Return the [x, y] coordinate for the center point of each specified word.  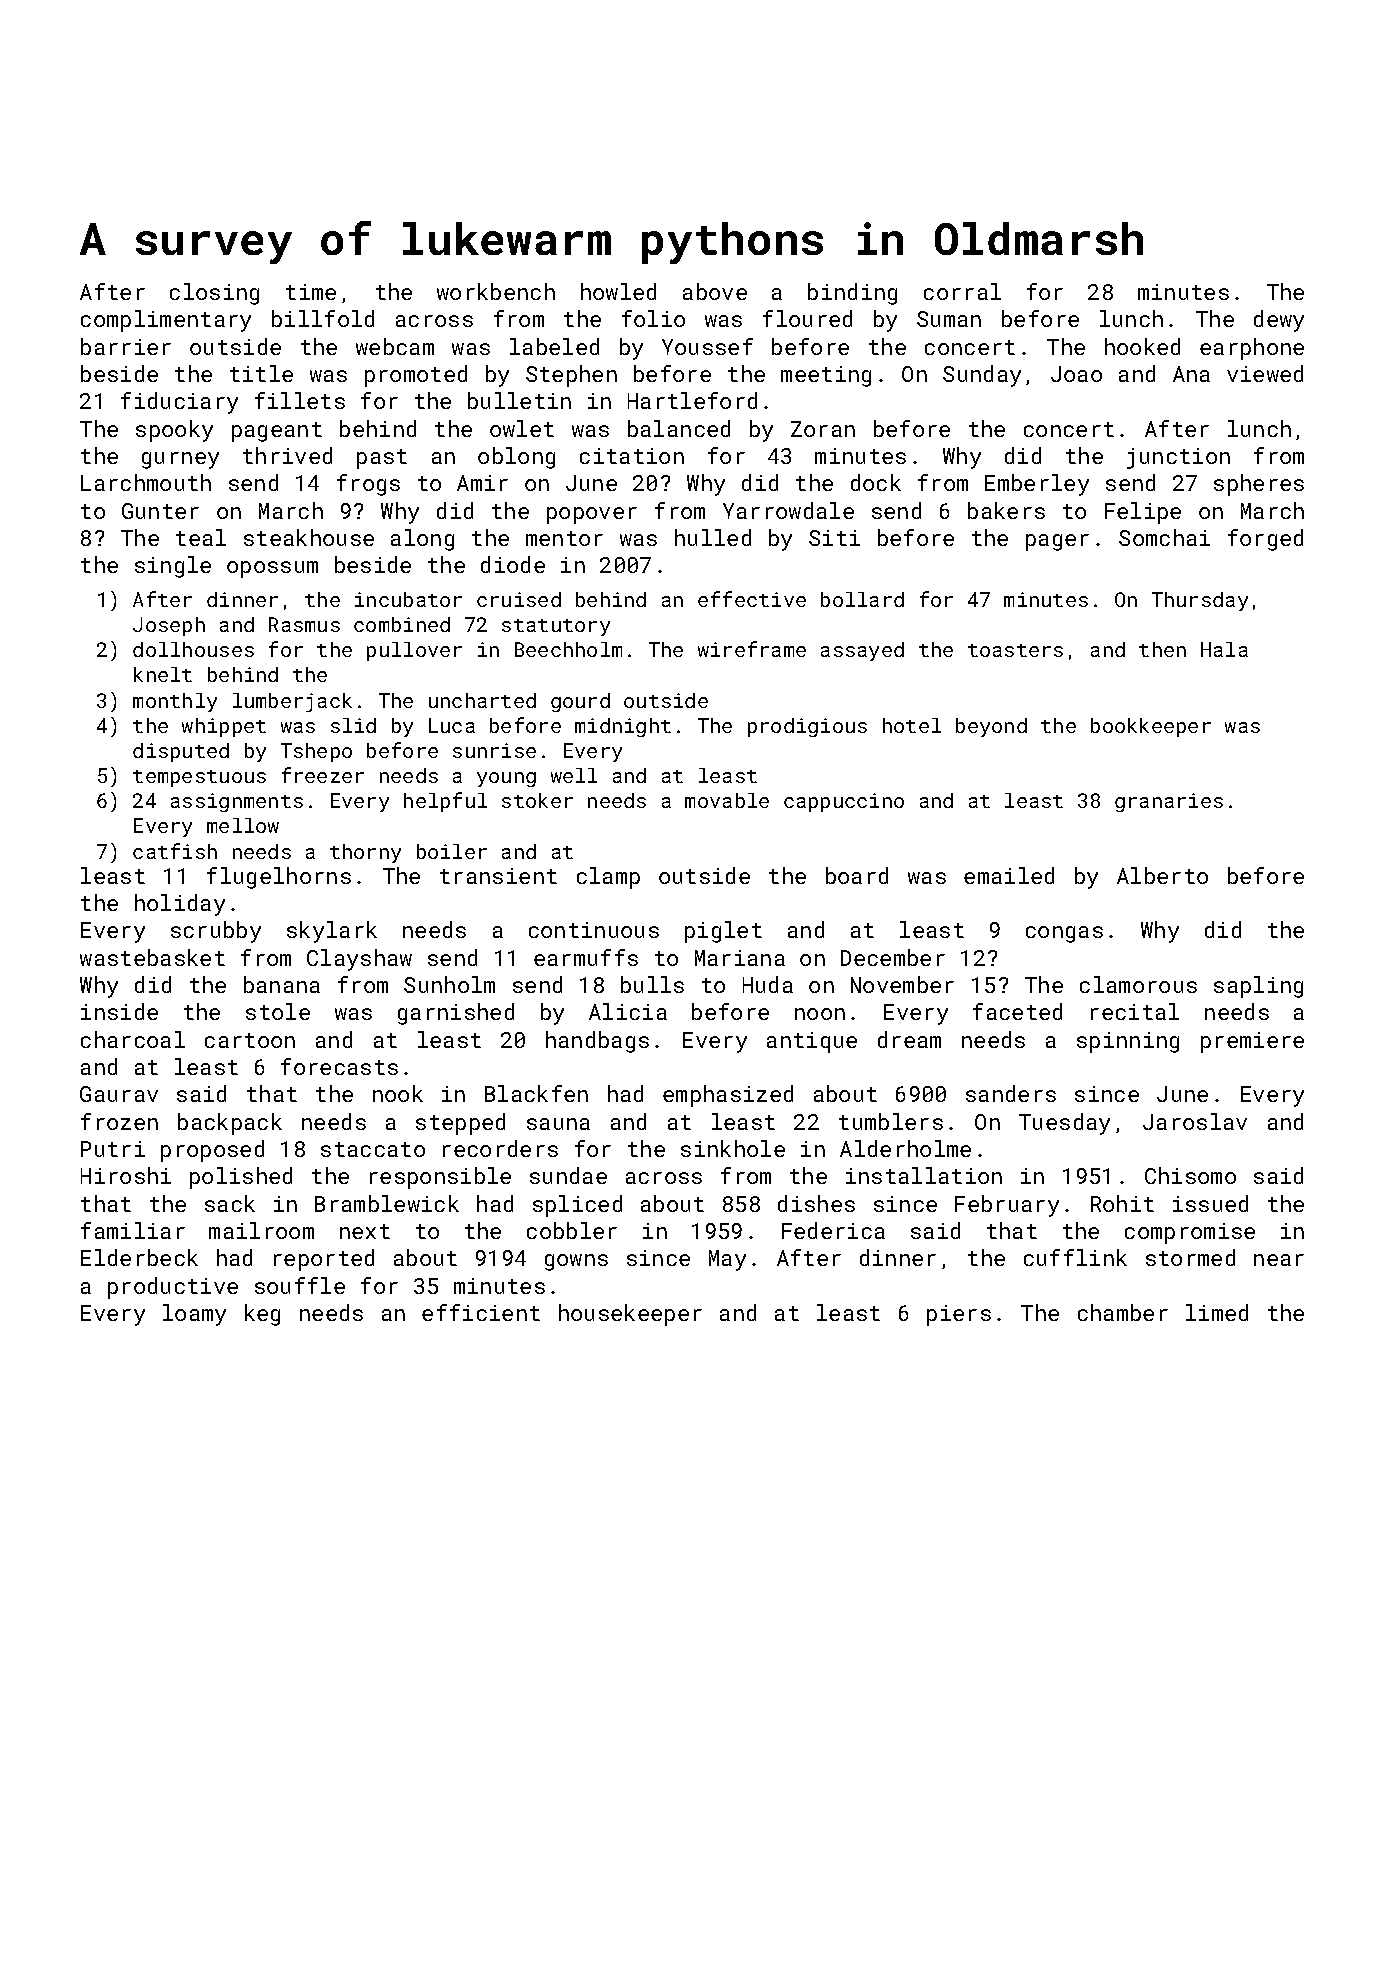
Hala [1224, 649]
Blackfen [536, 1093]
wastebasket [152, 957]
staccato [373, 1149]
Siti [834, 538]
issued [1210, 1203]
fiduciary [179, 403]
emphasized [728, 1096]
